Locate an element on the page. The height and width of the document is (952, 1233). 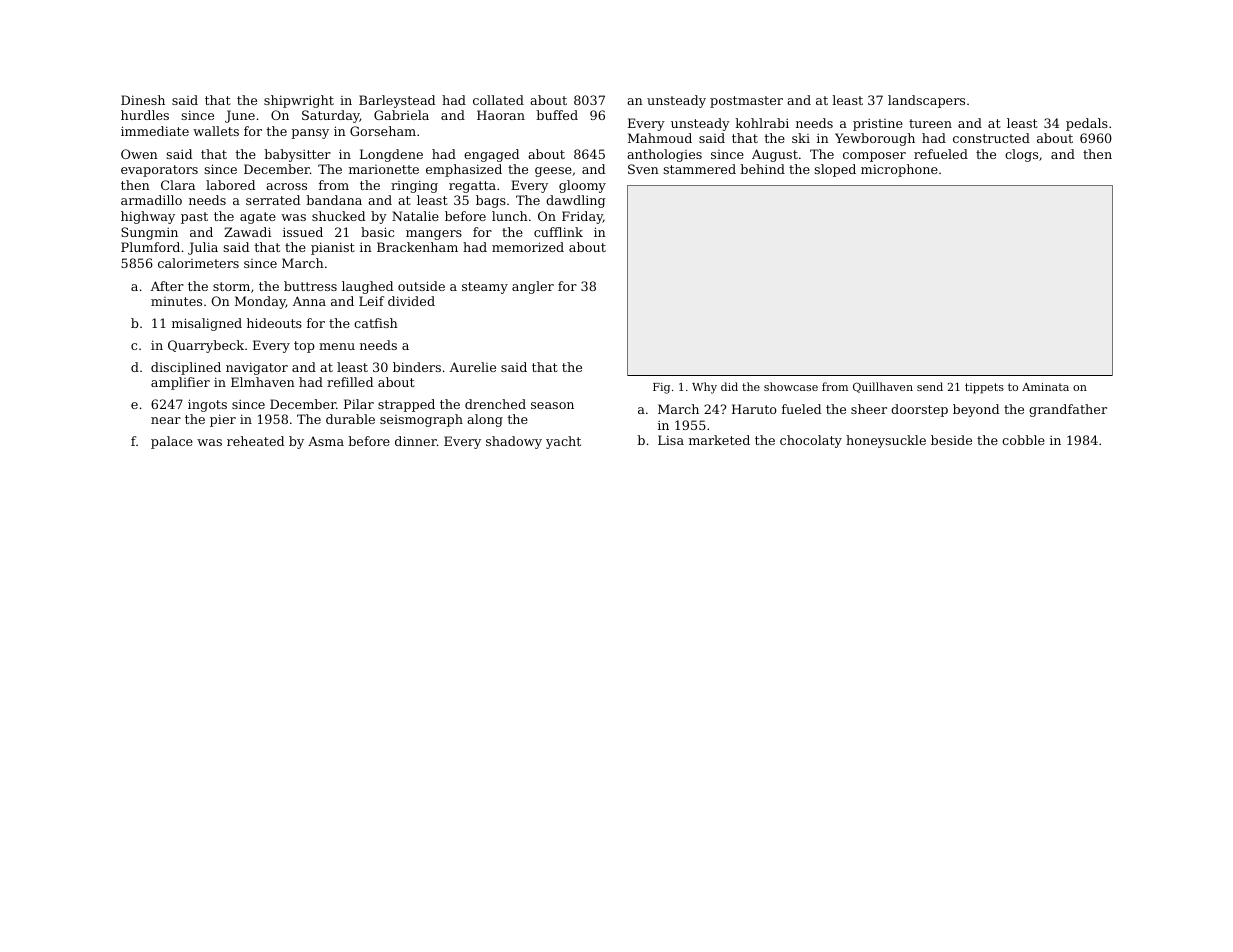
cufflink is located at coordinates (558, 232).
